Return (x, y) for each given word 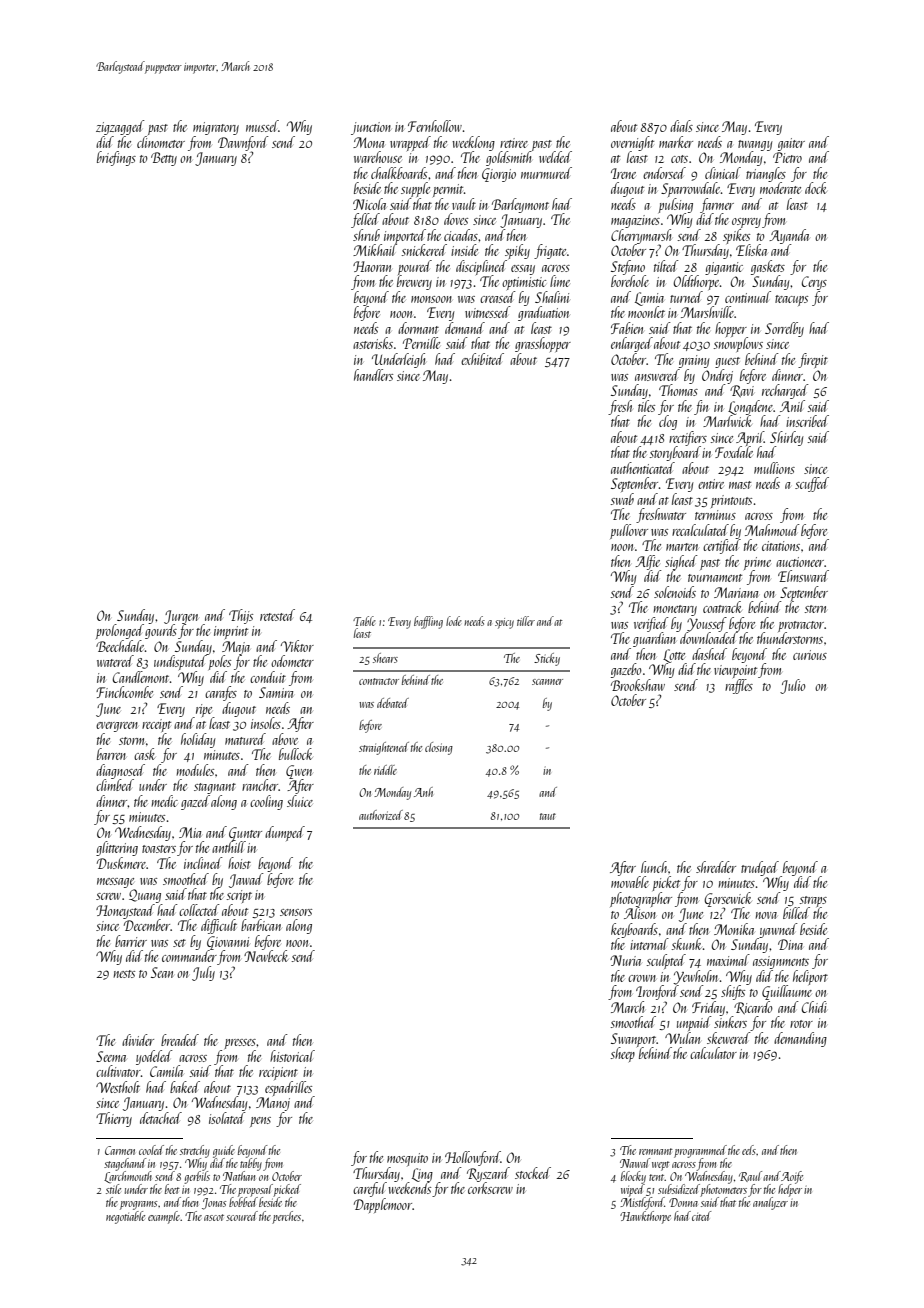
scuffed (812, 484)
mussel (262, 126)
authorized (381, 815)
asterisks (373, 343)
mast (740, 485)
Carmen (120, 1150)
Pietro (787, 157)
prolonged (120, 631)
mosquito (407, 1159)
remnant (656, 1151)
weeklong (473, 143)
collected (199, 910)
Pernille (421, 343)
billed (796, 913)
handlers (373, 375)
